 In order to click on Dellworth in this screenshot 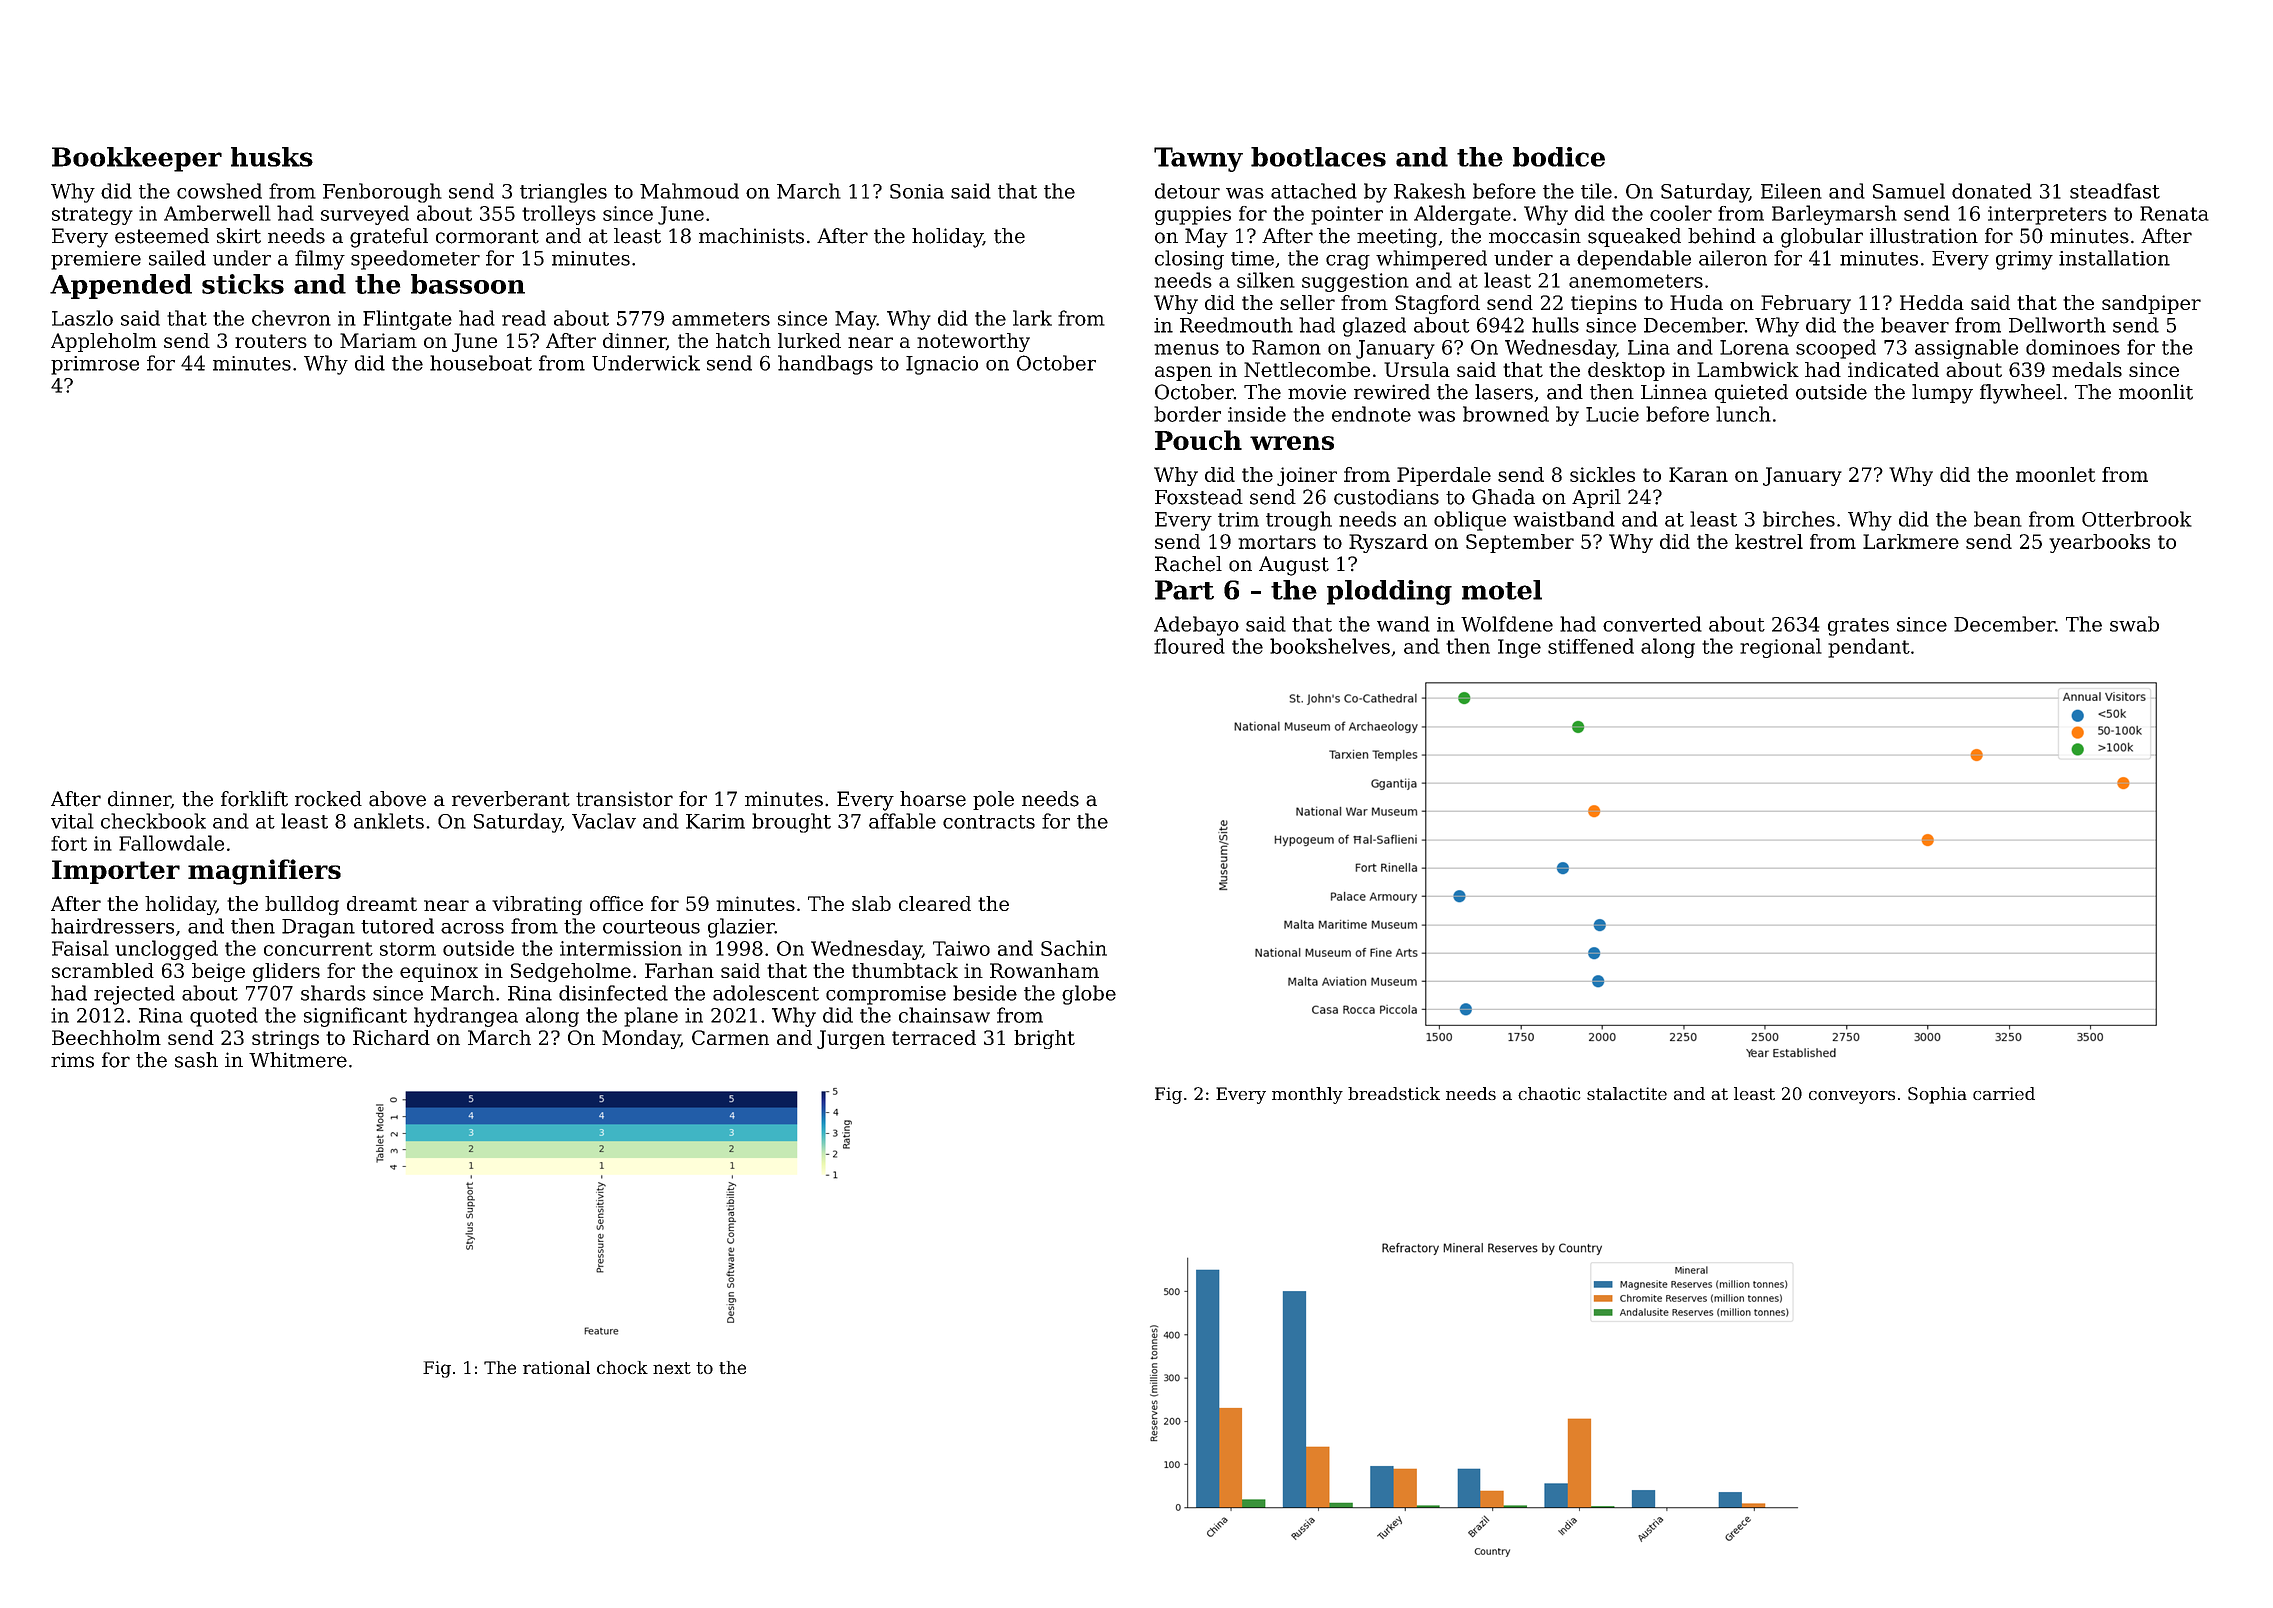, I will do `click(2057, 325)`.
